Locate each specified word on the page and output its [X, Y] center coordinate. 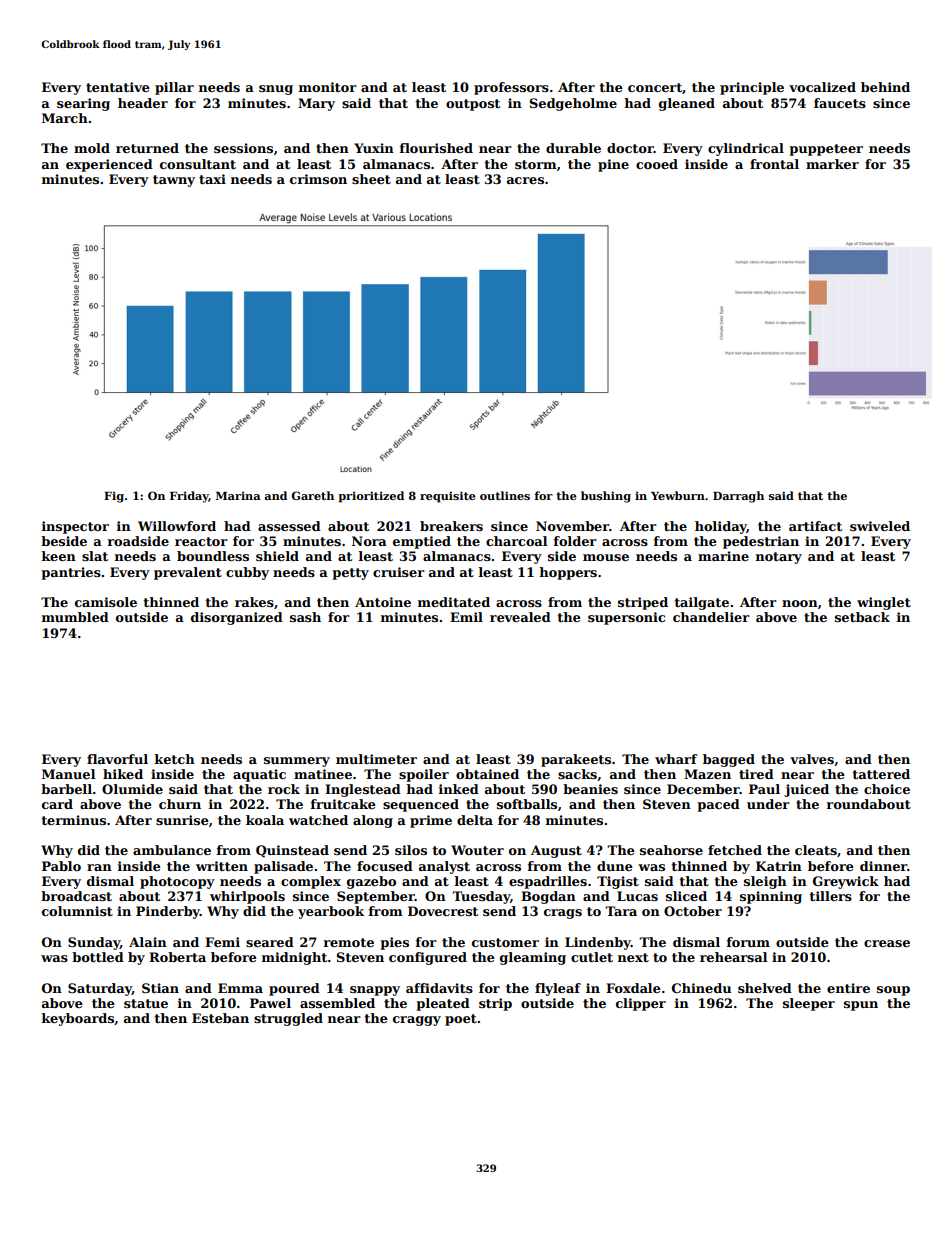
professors [511, 88]
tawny [174, 181]
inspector [75, 527]
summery [297, 762]
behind [885, 87]
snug [276, 90]
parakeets [576, 760]
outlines [505, 495]
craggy [417, 1021]
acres [525, 180]
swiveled [880, 526]
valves [812, 759]
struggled [288, 1019]
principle [752, 88]
